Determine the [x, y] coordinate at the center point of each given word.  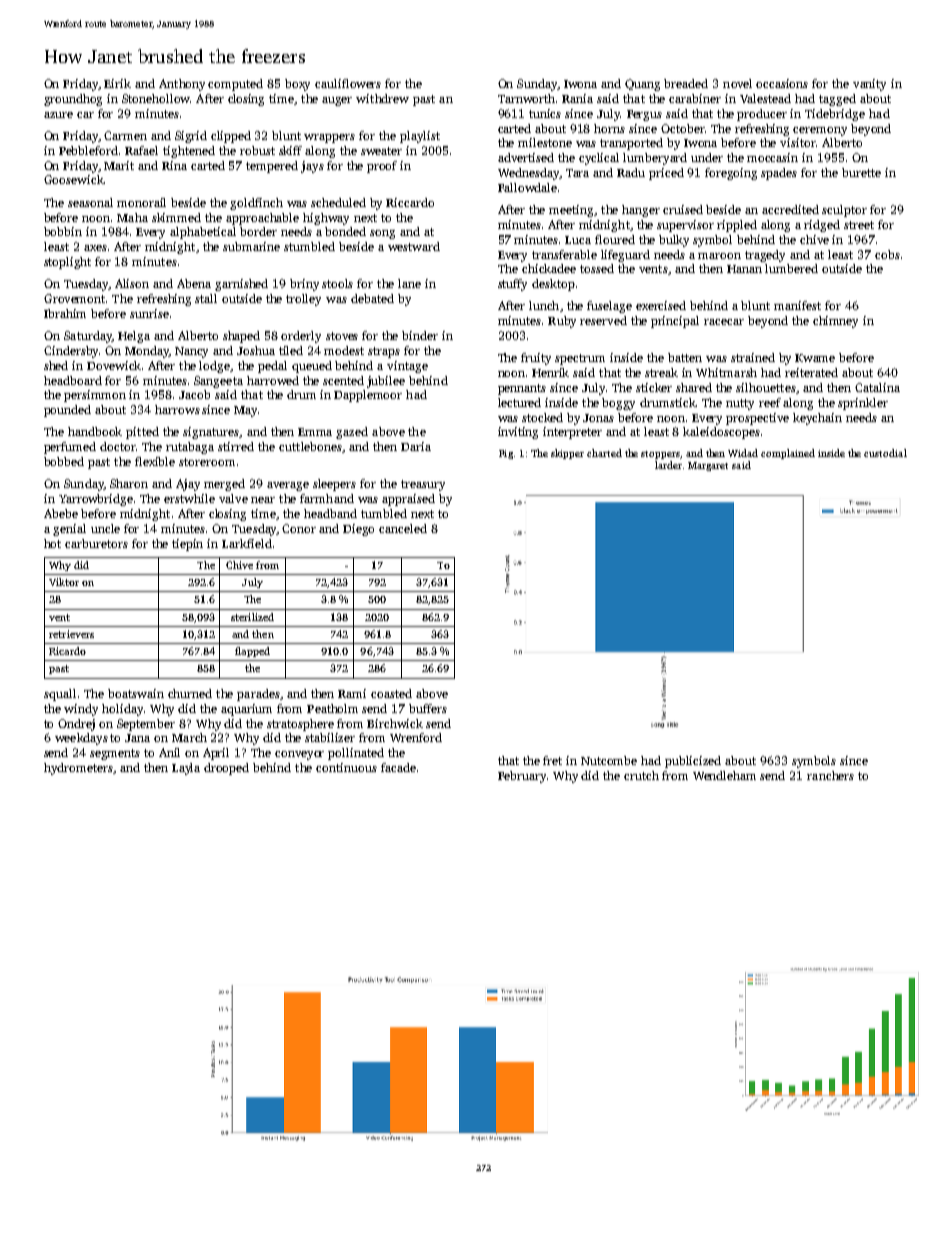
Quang [642, 85]
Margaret [708, 466]
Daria [416, 446]
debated [372, 298]
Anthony [182, 85]
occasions [782, 83]
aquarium [246, 710]
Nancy [191, 352]
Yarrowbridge [96, 500]
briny [304, 285]
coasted [391, 693]
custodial [885, 453]
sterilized [252, 617]
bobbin [63, 231]
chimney [835, 322]
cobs [887, 254]
